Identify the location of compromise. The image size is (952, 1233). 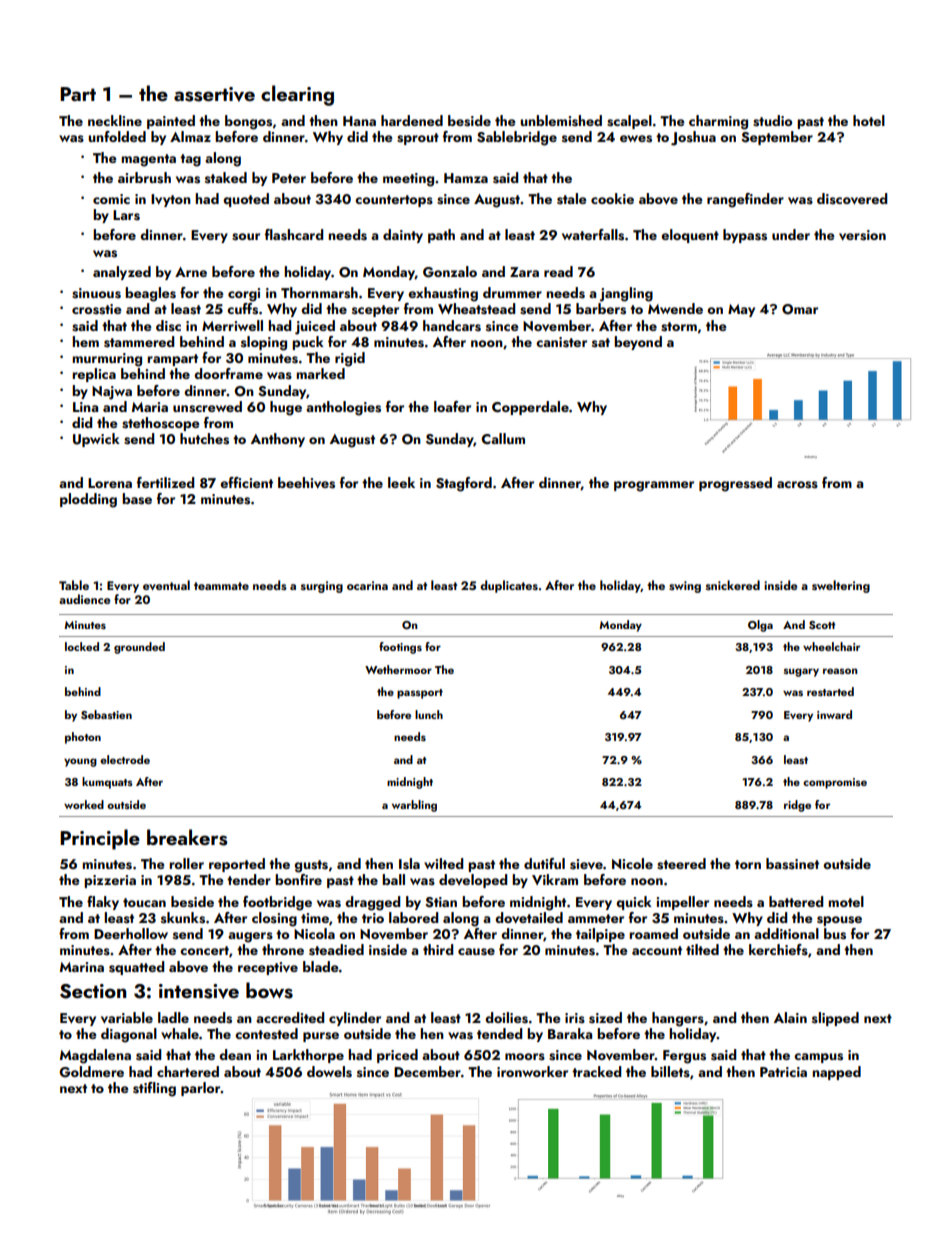
(835, 783).
